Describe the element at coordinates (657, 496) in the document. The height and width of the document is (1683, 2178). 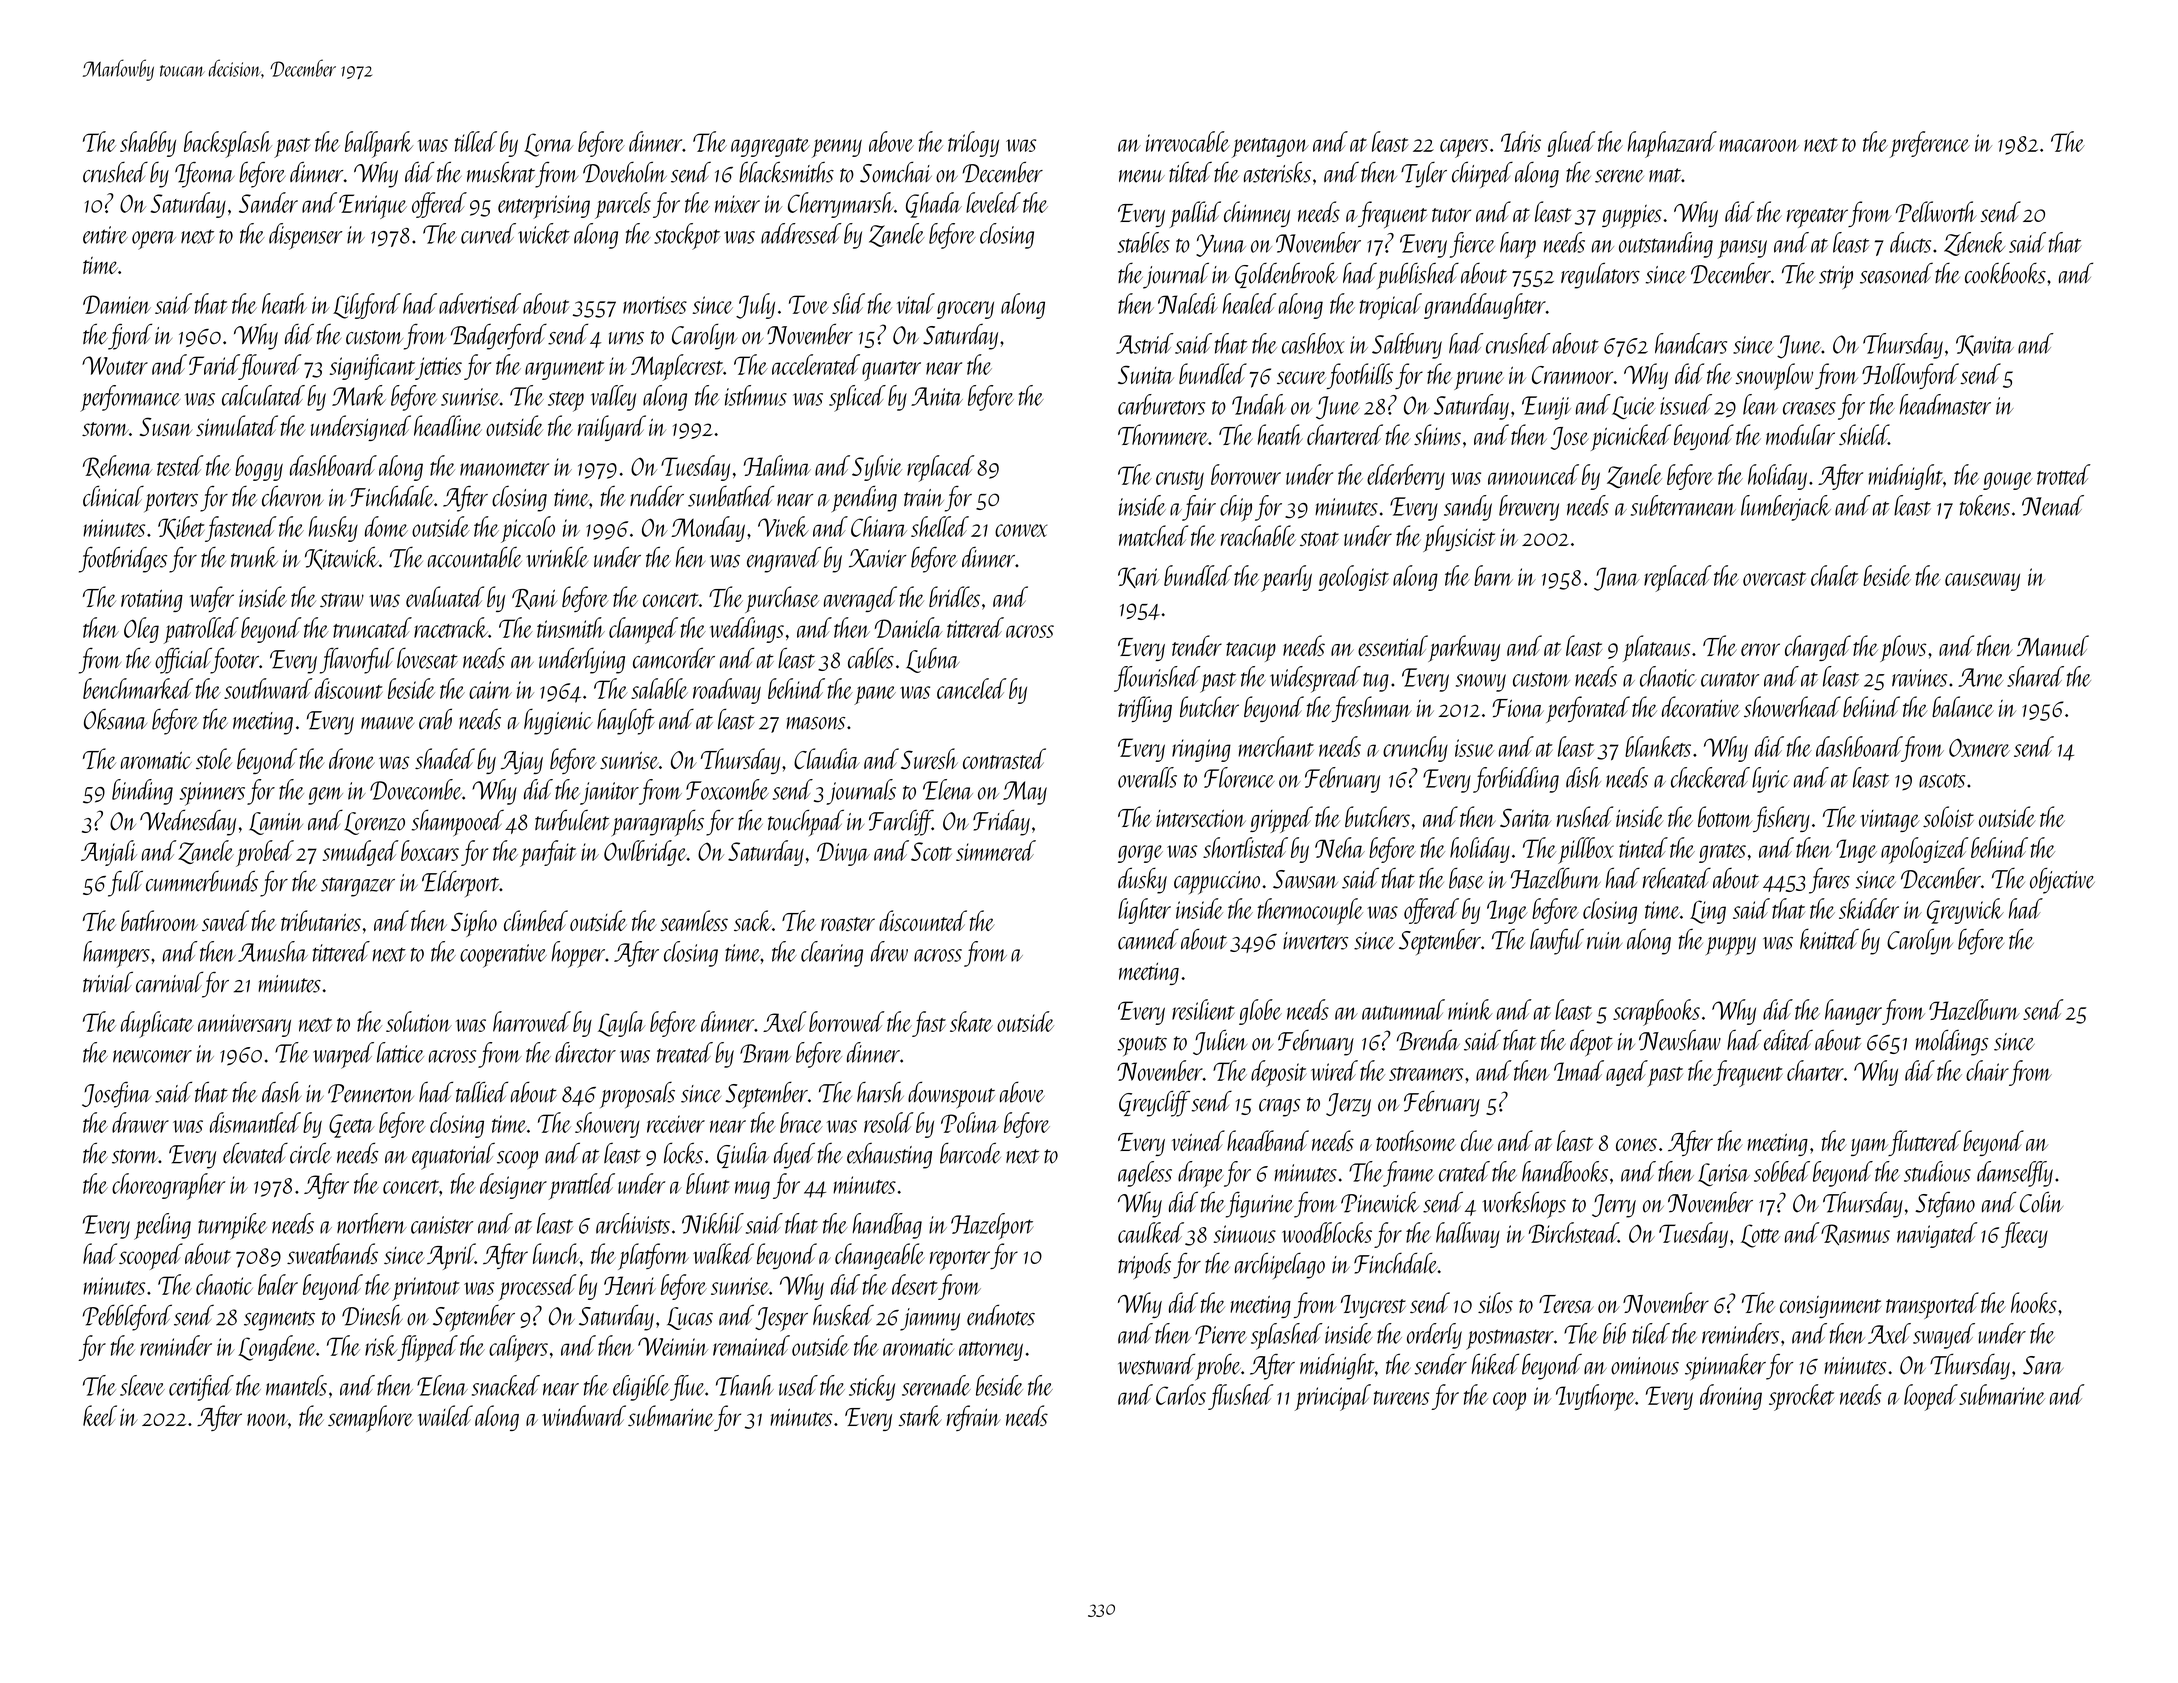
I see `rudder` at that location.
